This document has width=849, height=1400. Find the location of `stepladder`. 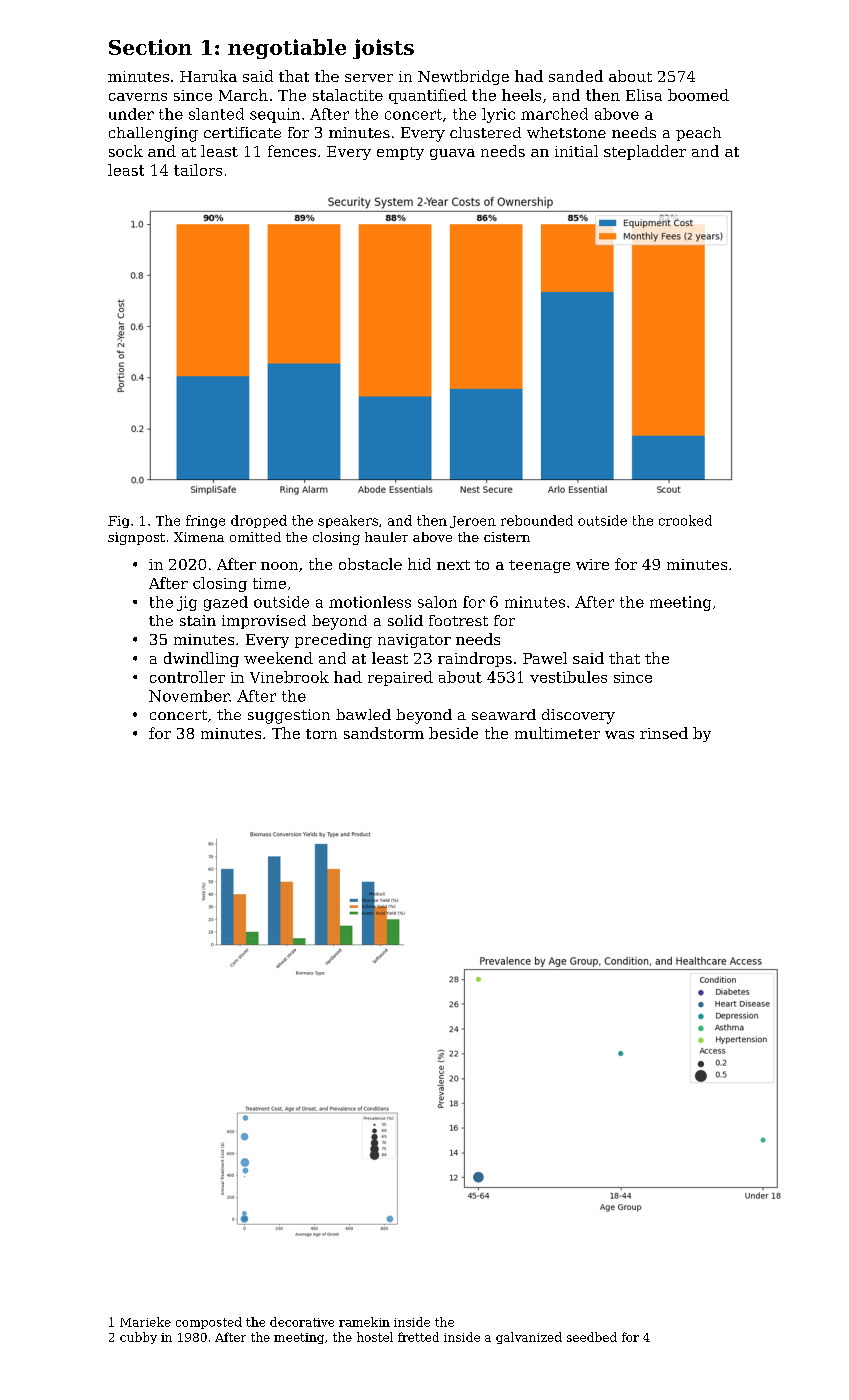

stepladder is located at coordinates (645, 152).
